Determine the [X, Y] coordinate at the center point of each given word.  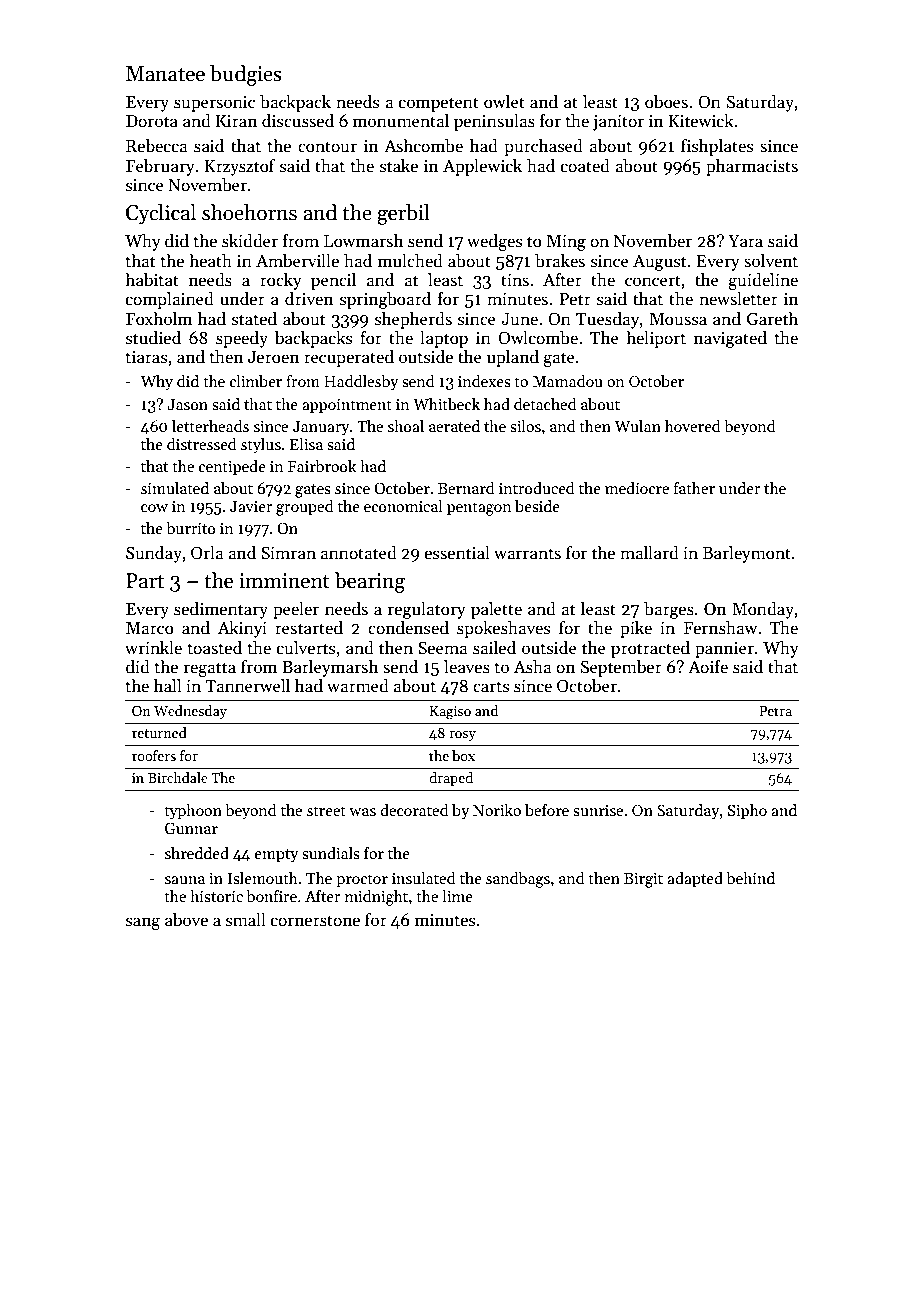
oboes [666, 102]
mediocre [637, 488]
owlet [504, 102]
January [321, 428]
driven [309, 299]
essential [457, 553]
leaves [467, 667]
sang [143, 923]
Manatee [165, 74]
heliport [656, 339]
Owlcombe [538, 338]
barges [669, 610]
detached [545, 404]
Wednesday [190, 712]
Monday [763, 610]
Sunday [154, 554]
